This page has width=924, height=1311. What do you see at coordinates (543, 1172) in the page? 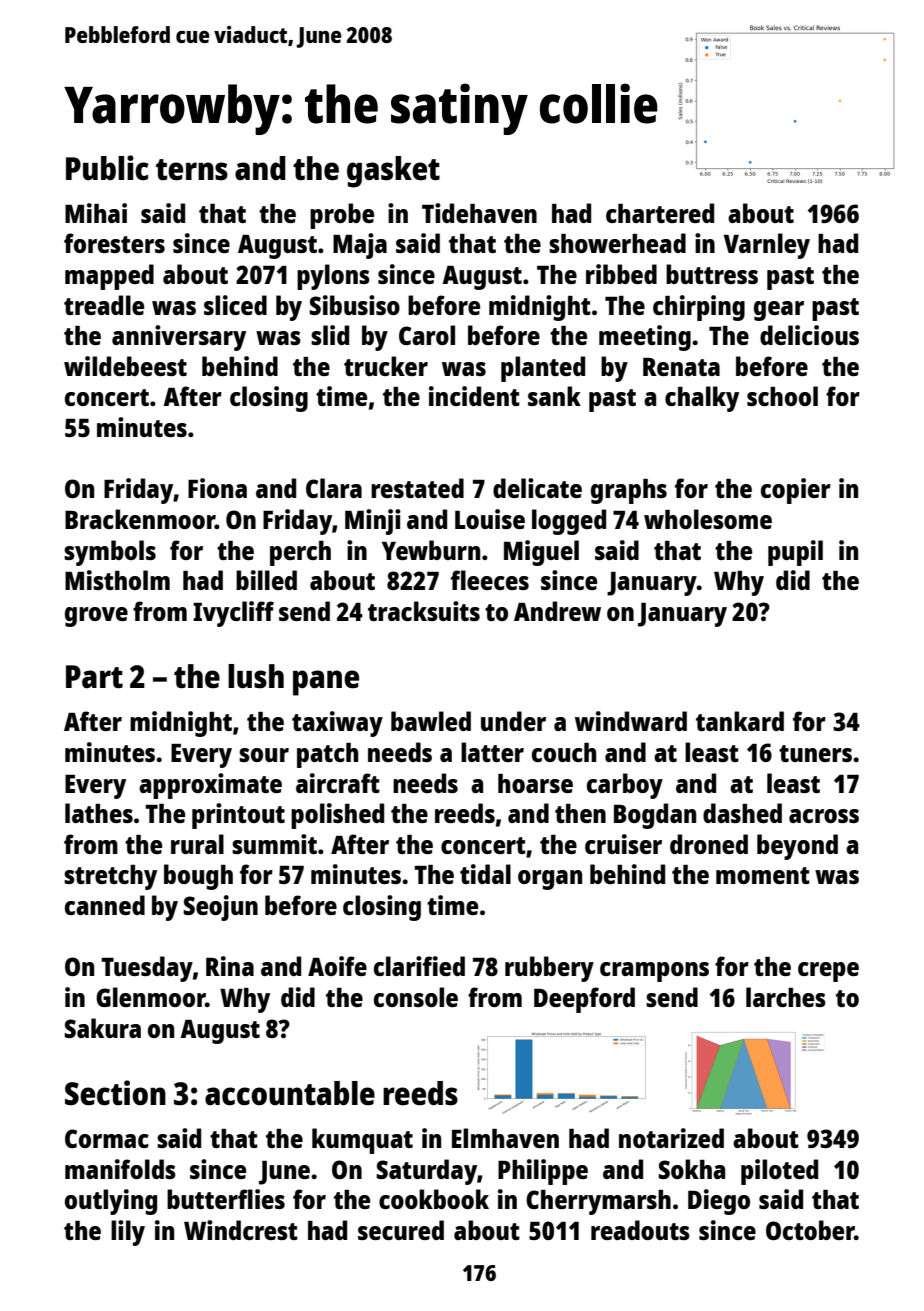
I see `Philippe` at bounding box center [543, 1172].
